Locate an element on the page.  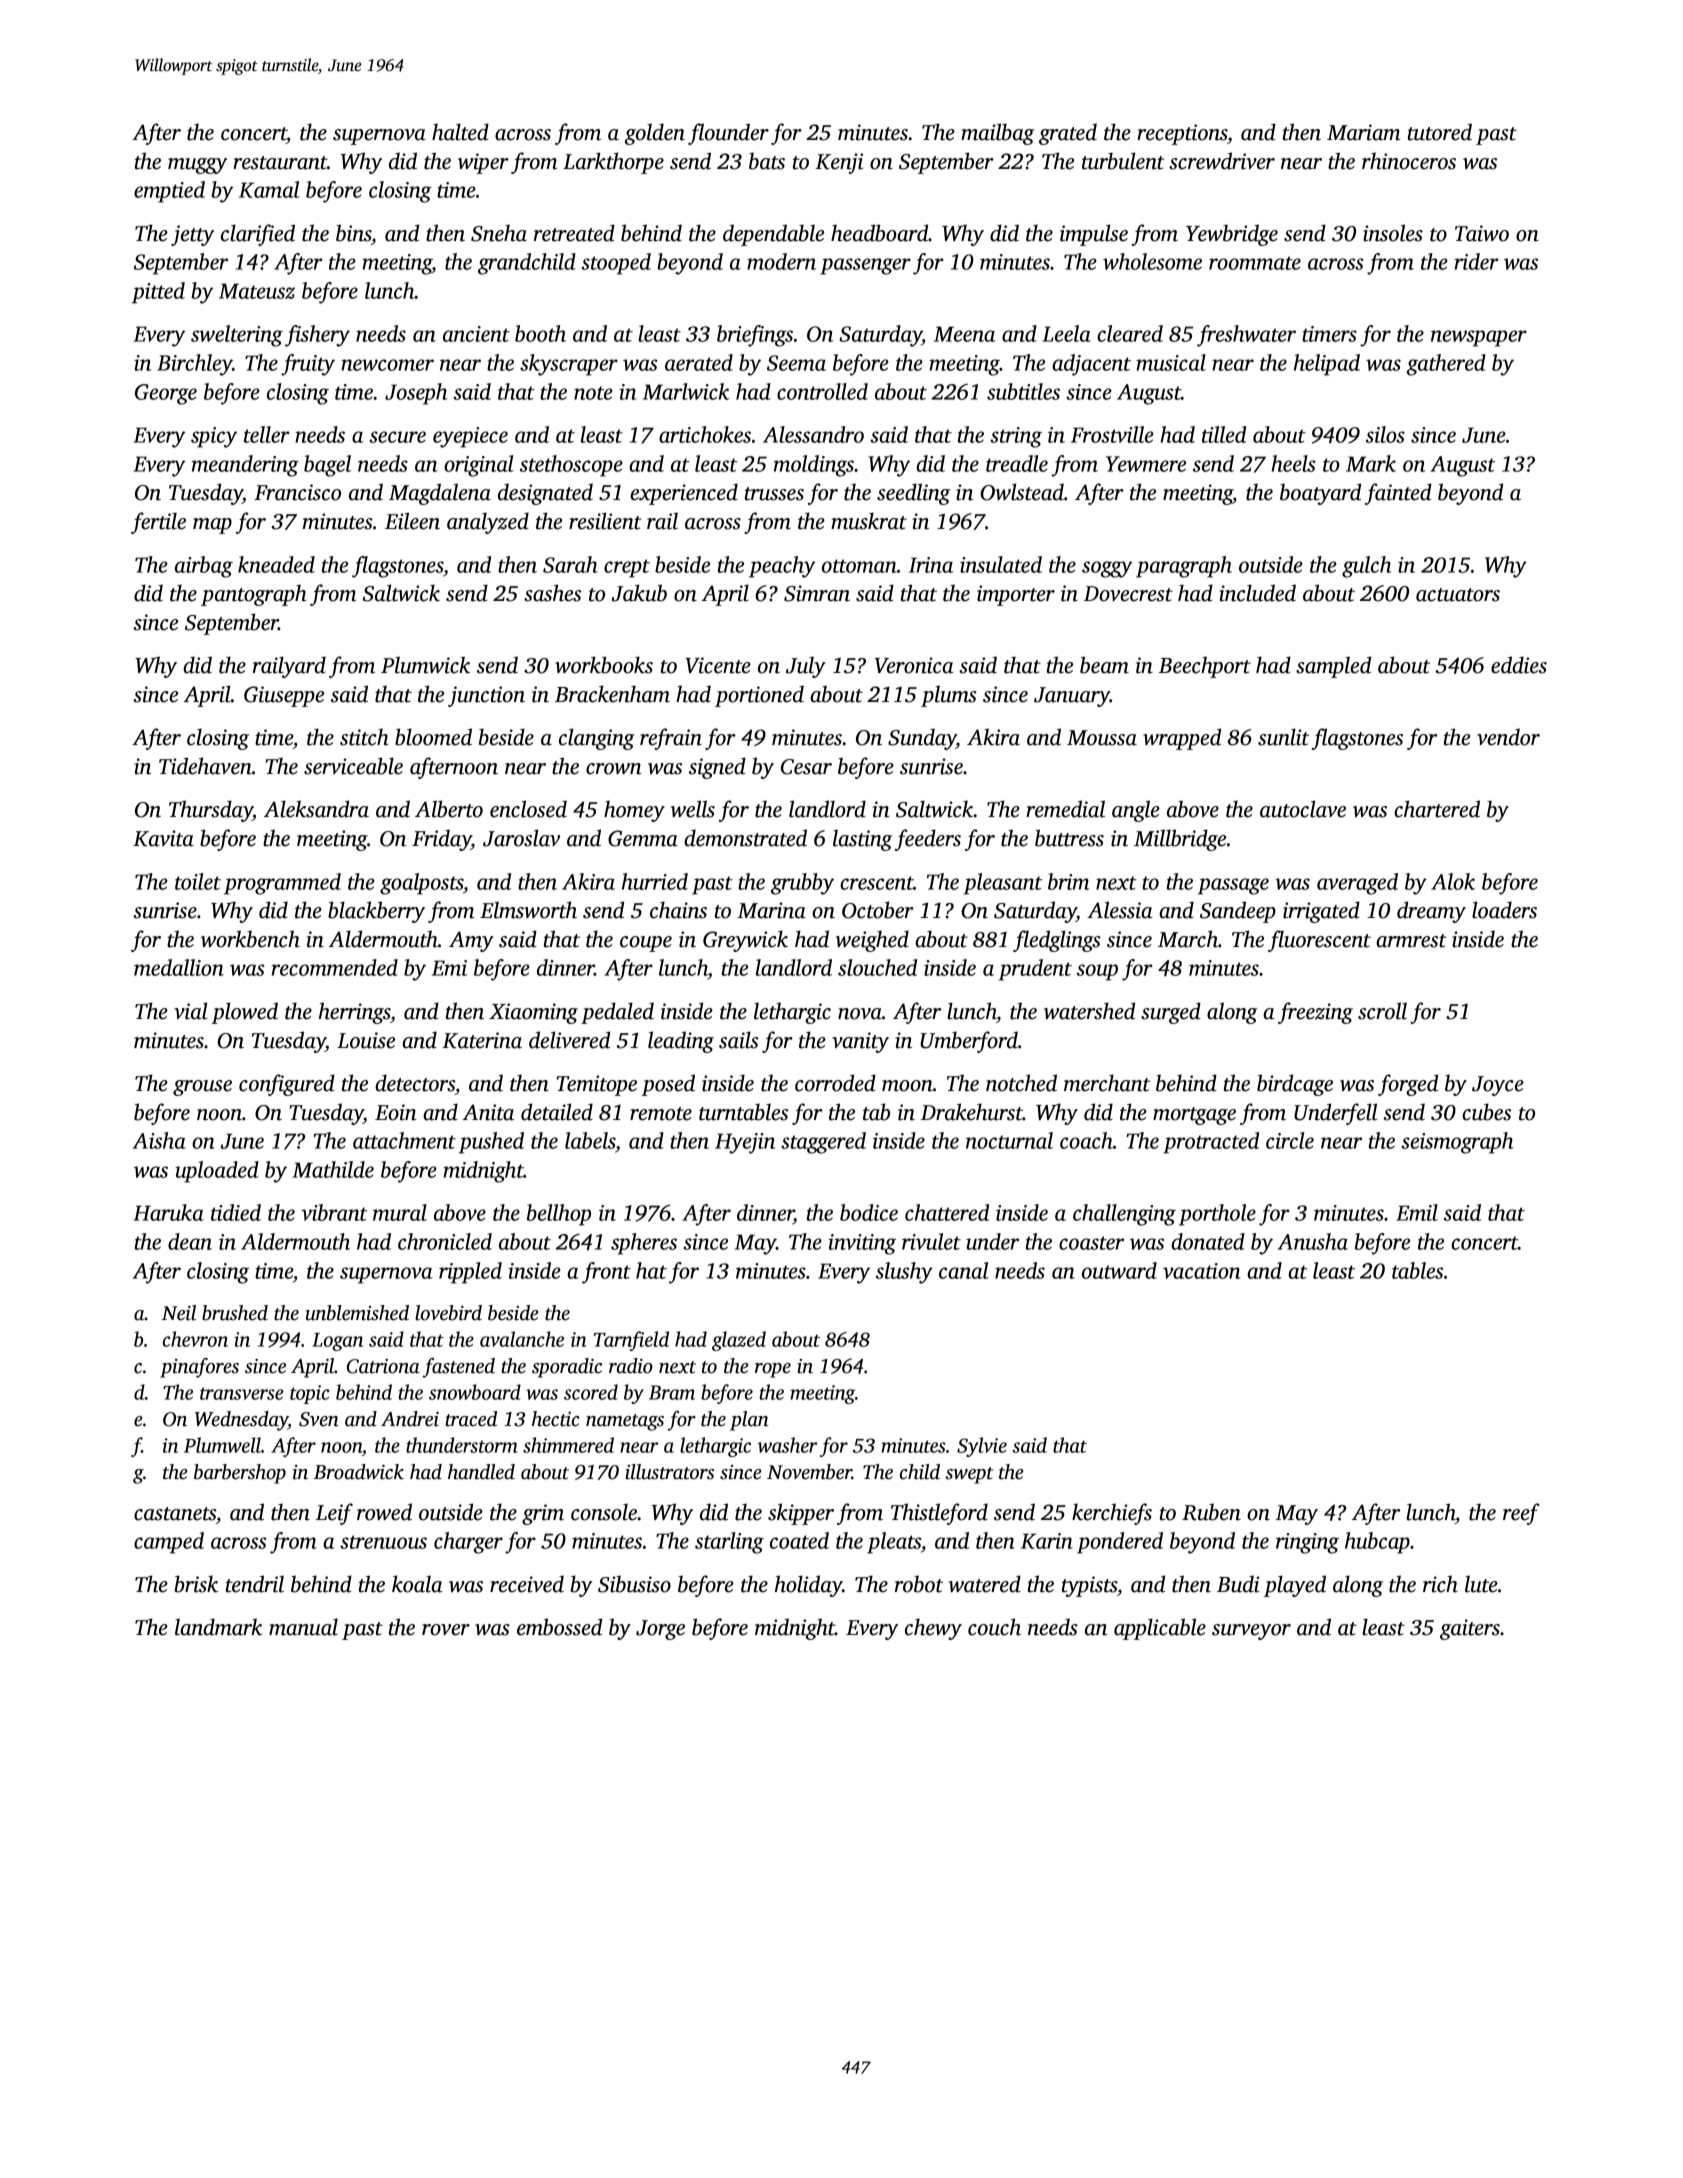
jetty is located at coordinates (192, 235).
